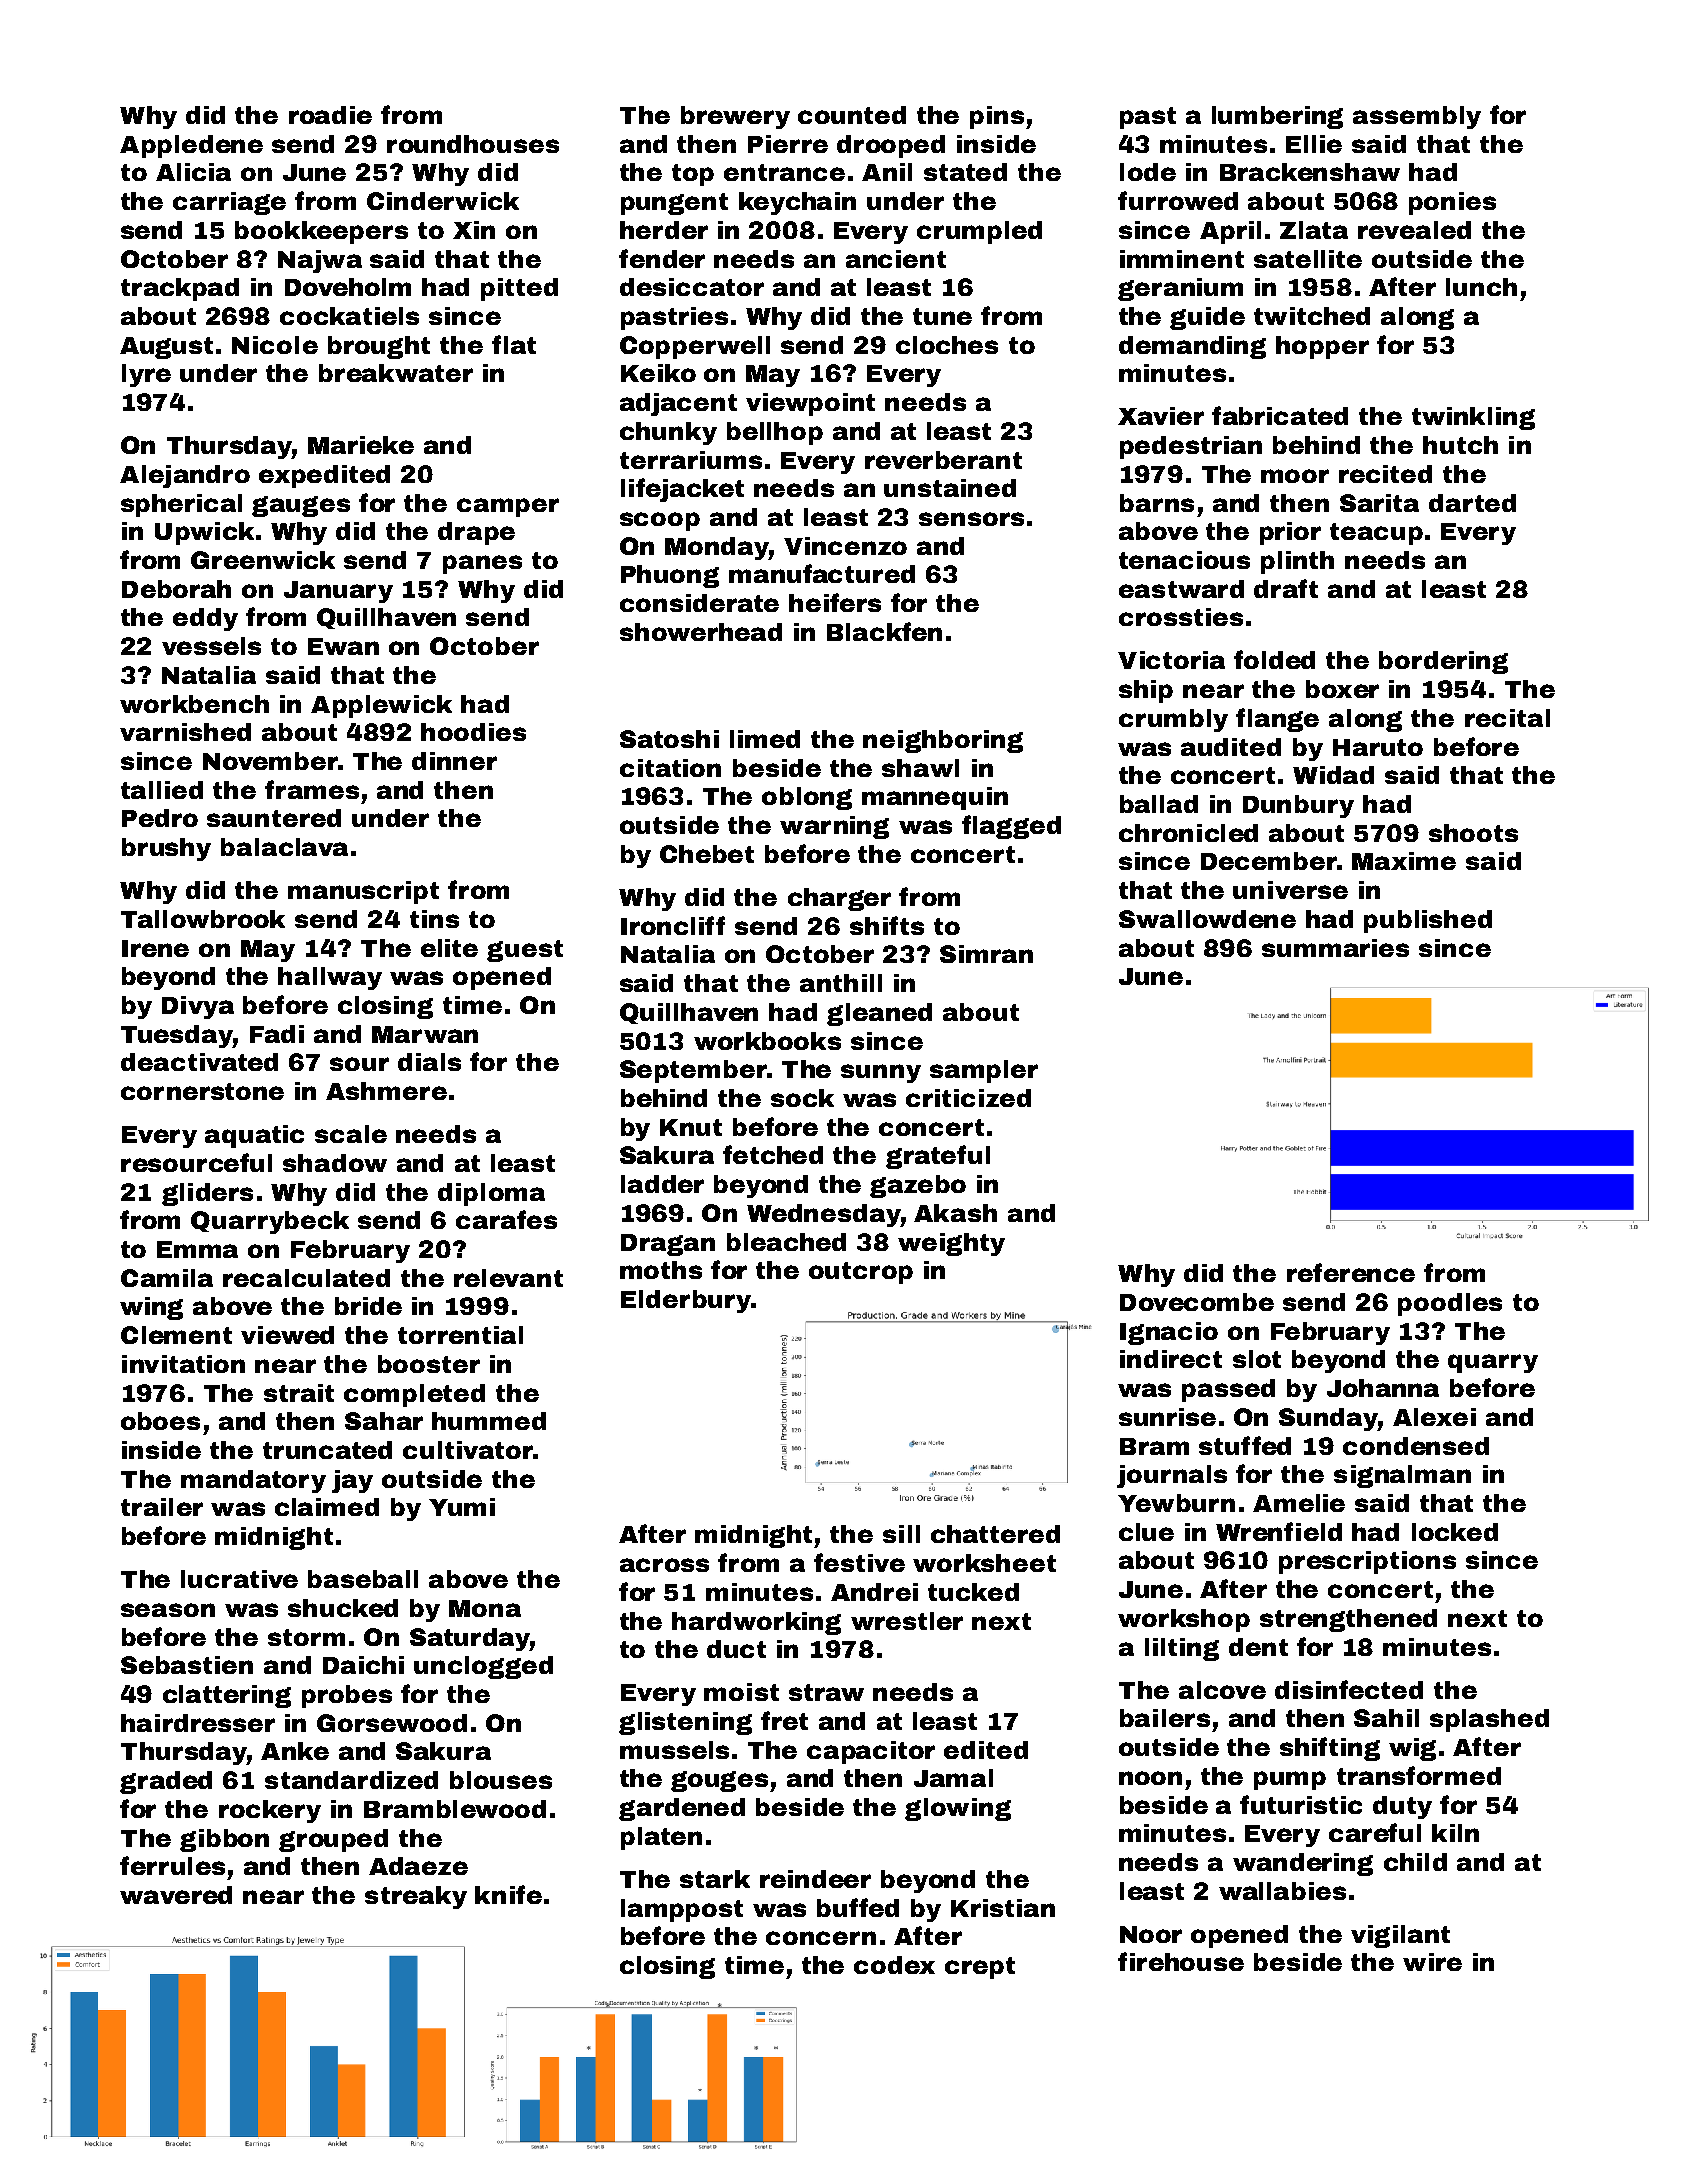  I want to click on brewery, so click(735, 117).
